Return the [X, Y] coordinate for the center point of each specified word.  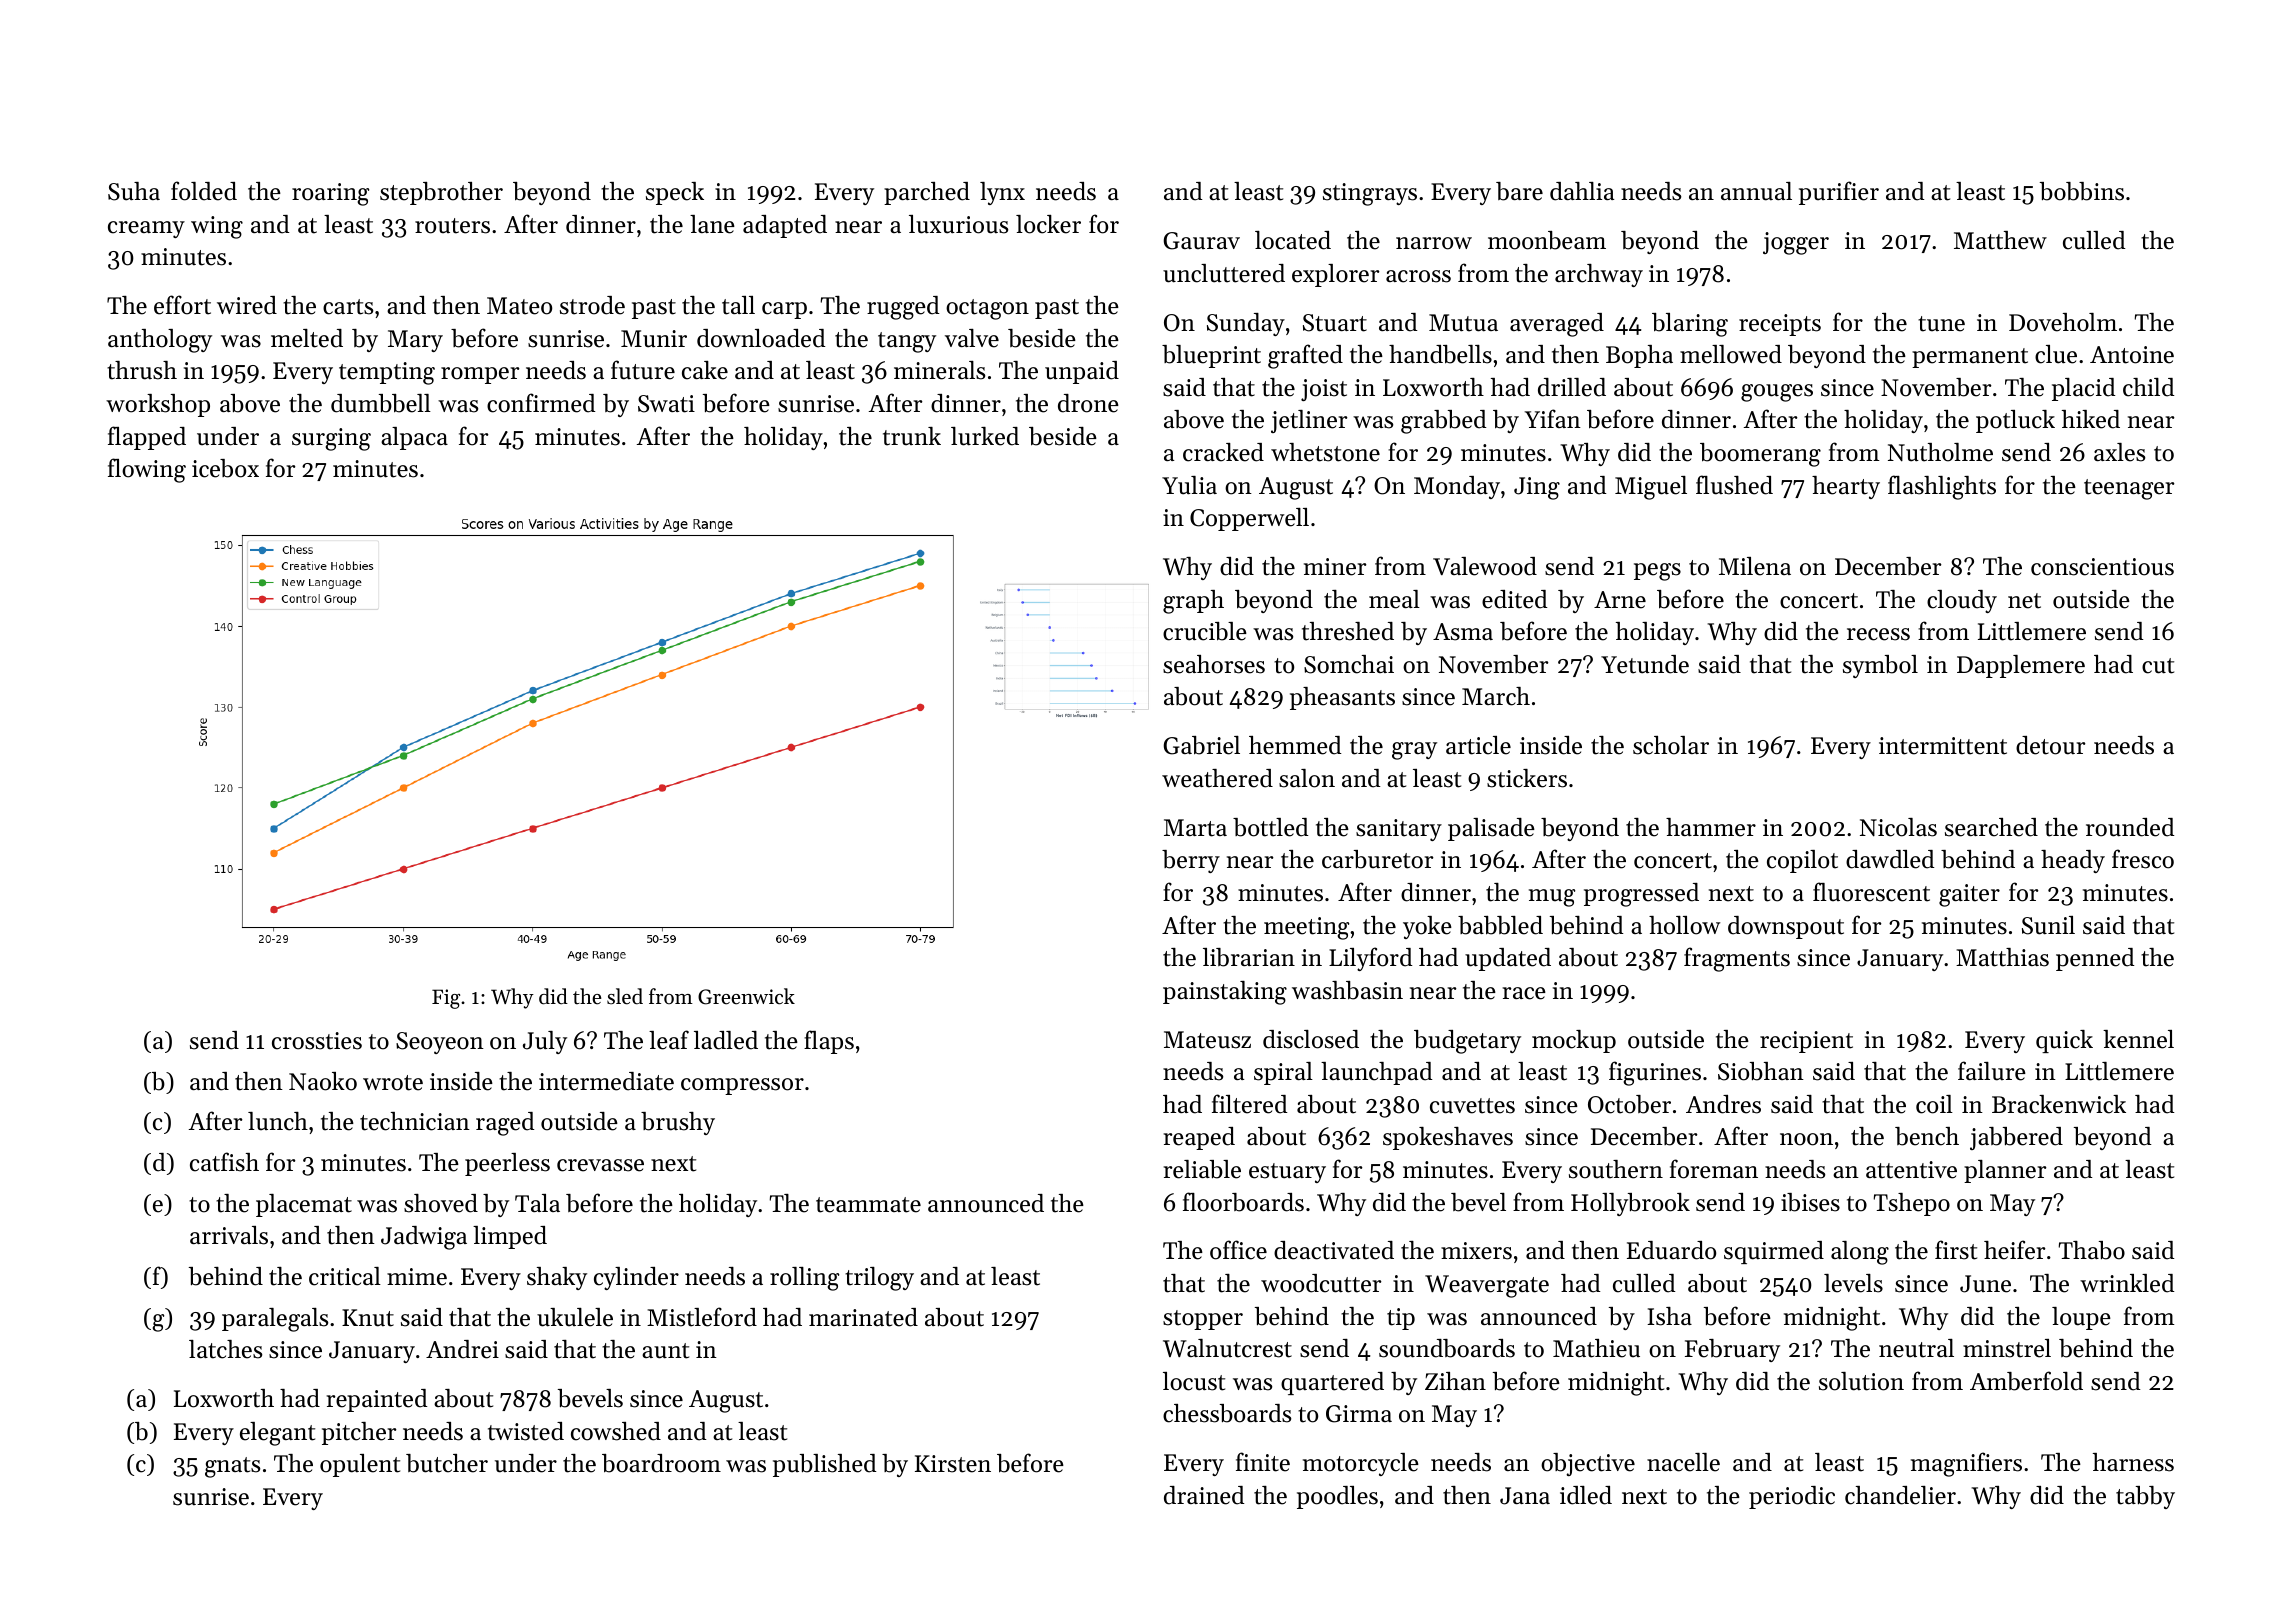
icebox [225, 468]
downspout [1786, 927]
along [1860, 1253]
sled [625, 996]
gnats [232, 1467]
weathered [1217, 778]
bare [1519, 191]
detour [2050, 745]
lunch [278, 1121]
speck [675, 193]
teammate [868, 1205]
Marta [1195, 828]
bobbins [2082, 191]
